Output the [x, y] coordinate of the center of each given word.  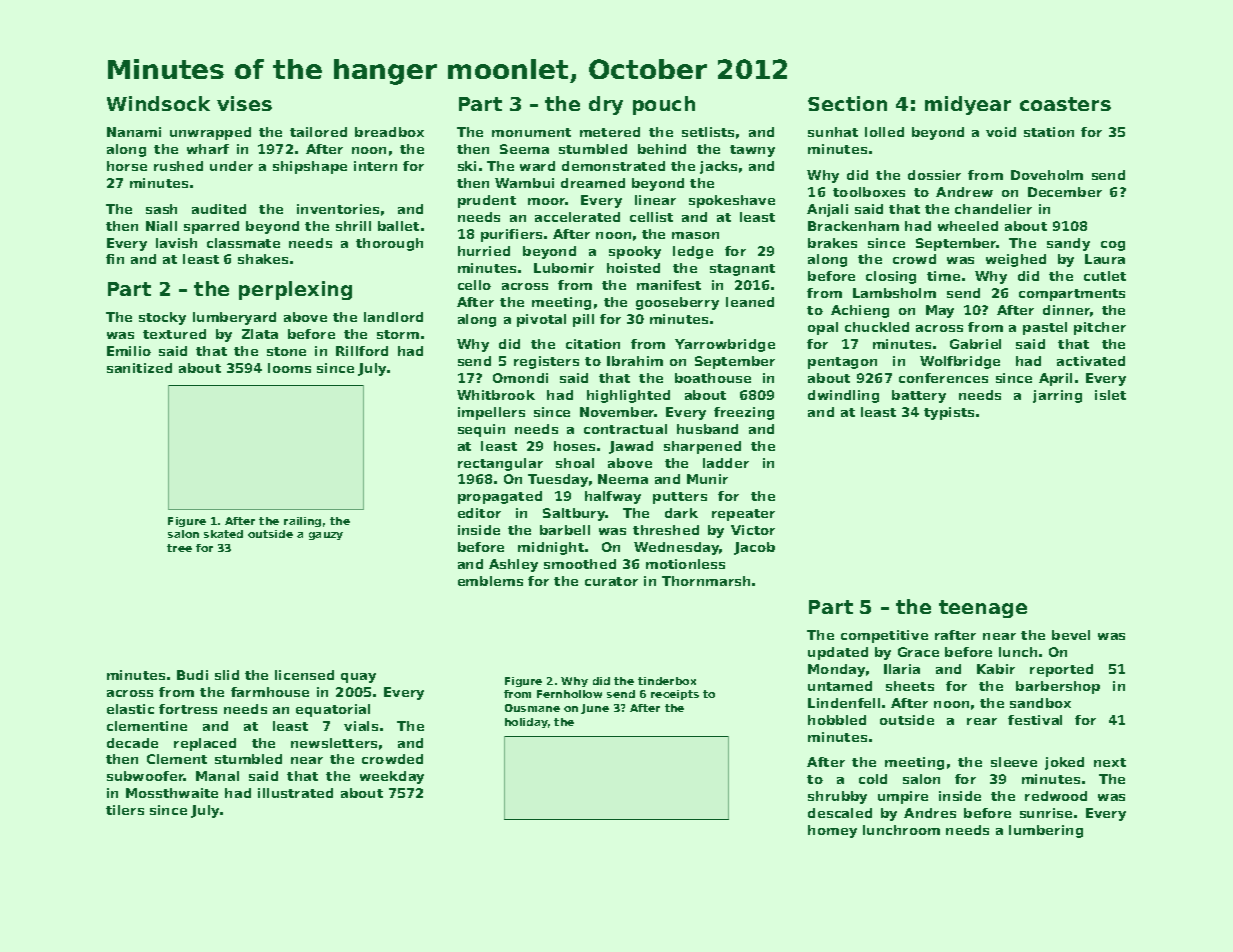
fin [115, 259]
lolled [884, 132]
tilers [125, 810]
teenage [983, 609]
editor [479, 513]
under [231, 166]
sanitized [139, 368]
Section [847, 103]
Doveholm [1047, 175]
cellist [651, 217]
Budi [192, 675]
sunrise [1046, 813]
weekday [392, 777]
